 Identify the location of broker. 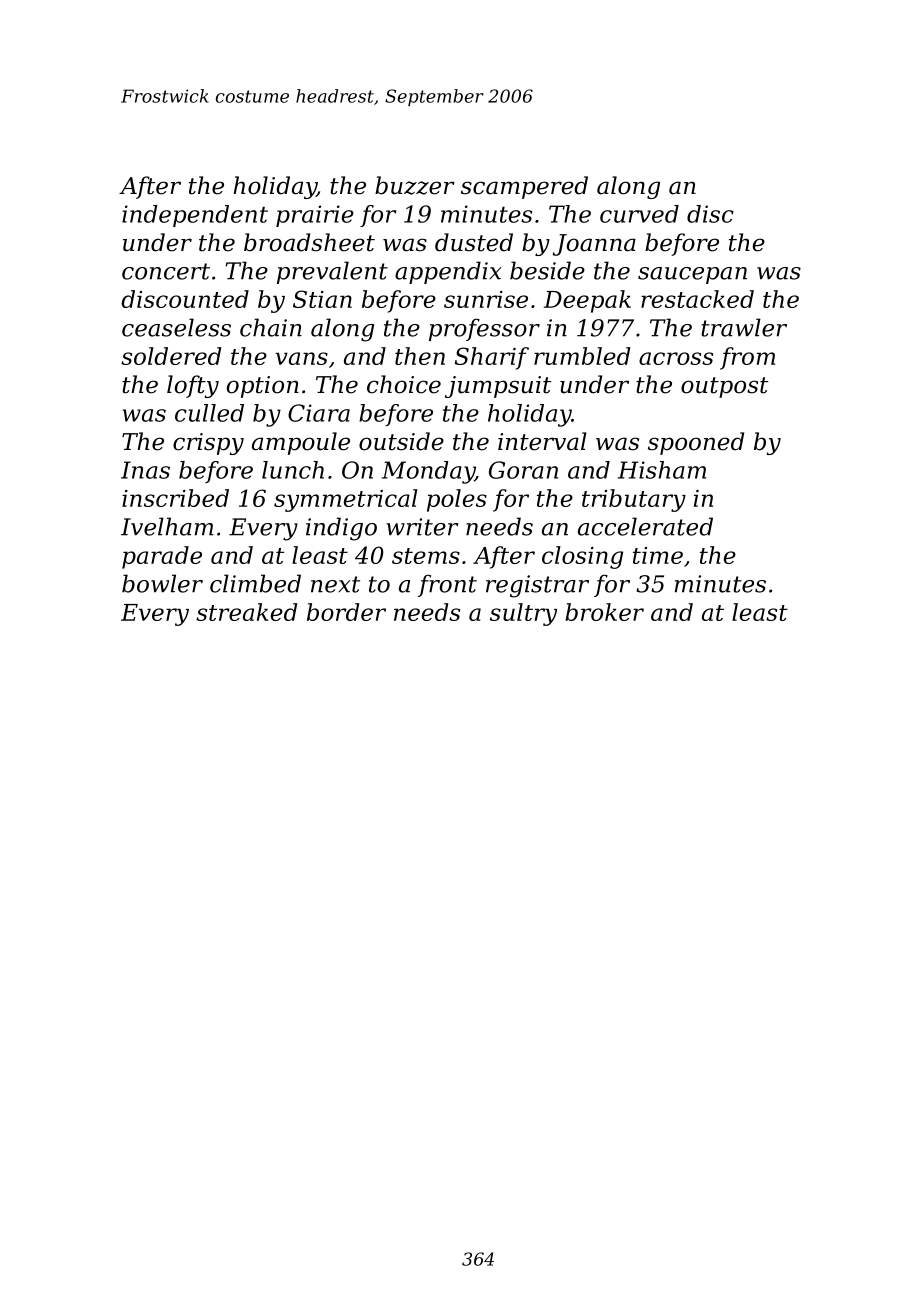
(604, 612).
